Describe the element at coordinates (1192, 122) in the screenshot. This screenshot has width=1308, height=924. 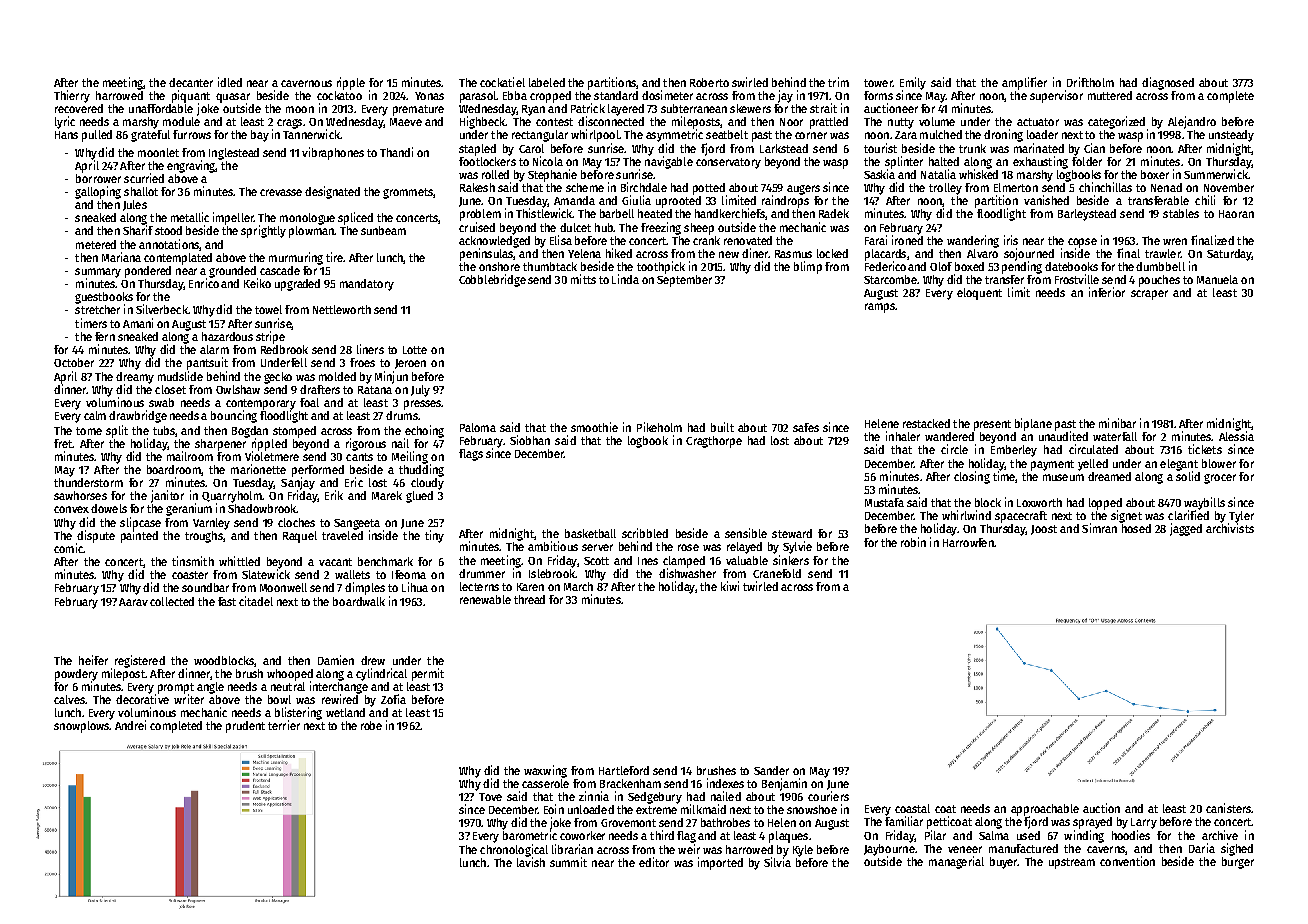
I see `Alejandro` at that location.
